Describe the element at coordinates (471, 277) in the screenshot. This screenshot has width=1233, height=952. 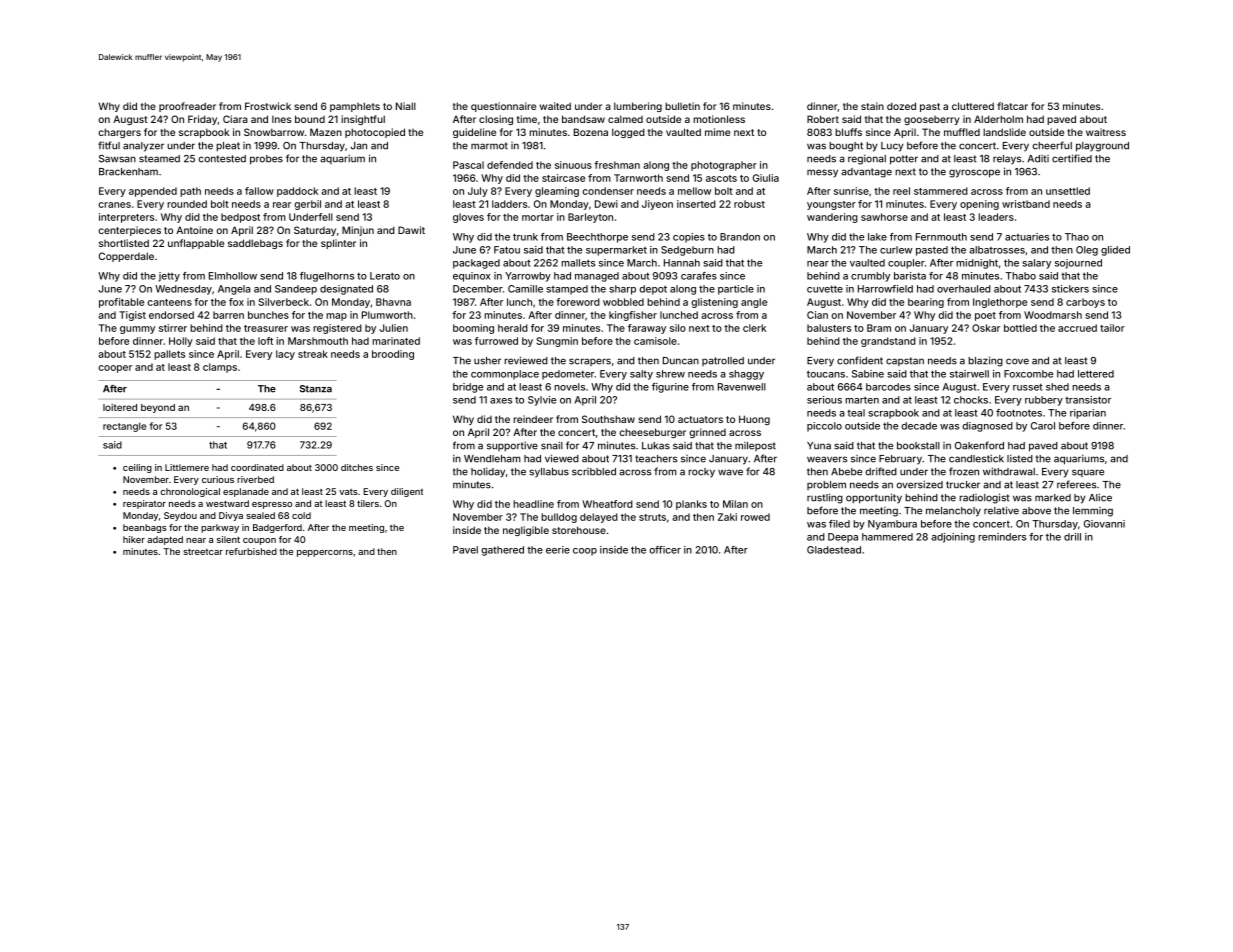
I see `equinox` at that location.
